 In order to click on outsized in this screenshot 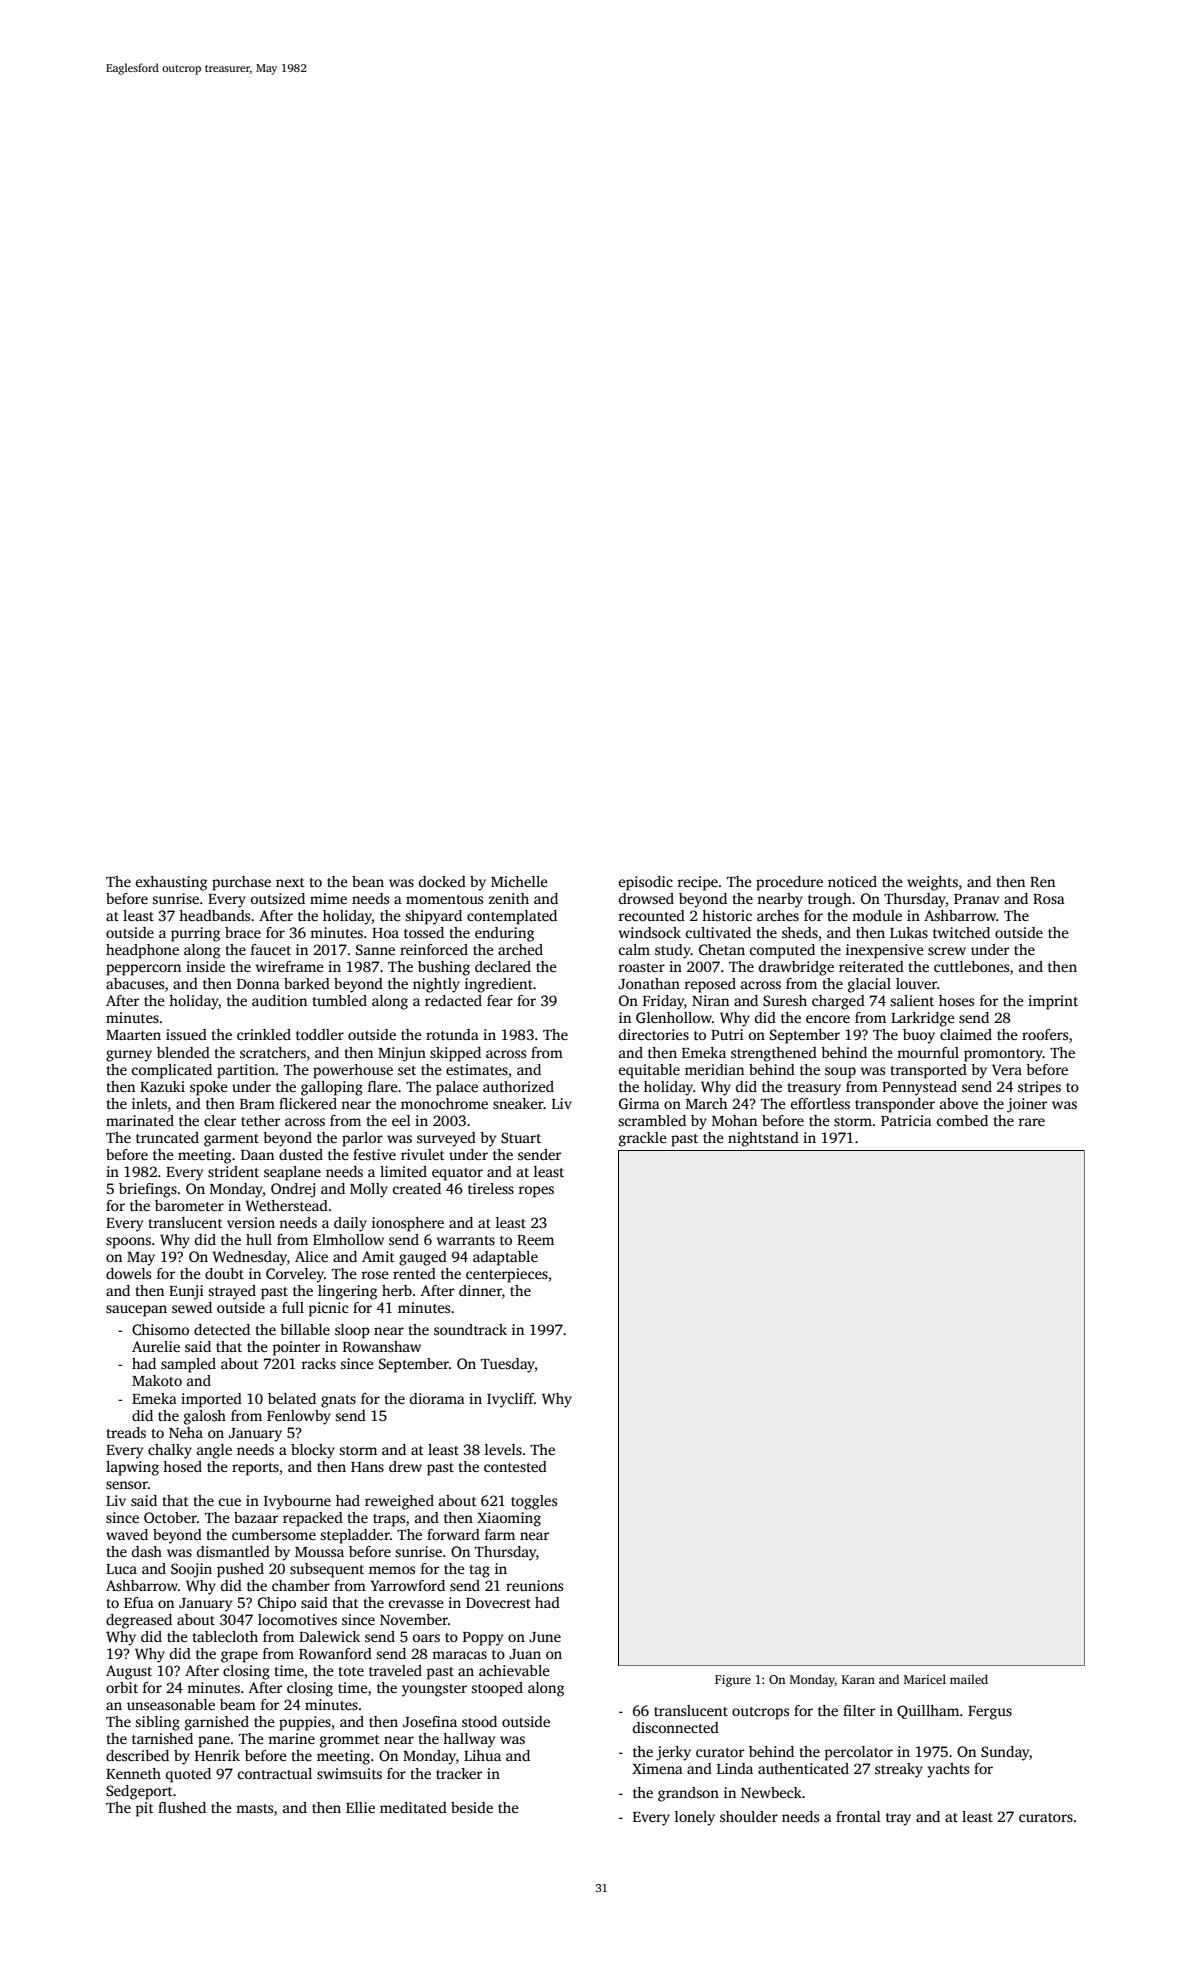, I will do `click(278, 898)`.
